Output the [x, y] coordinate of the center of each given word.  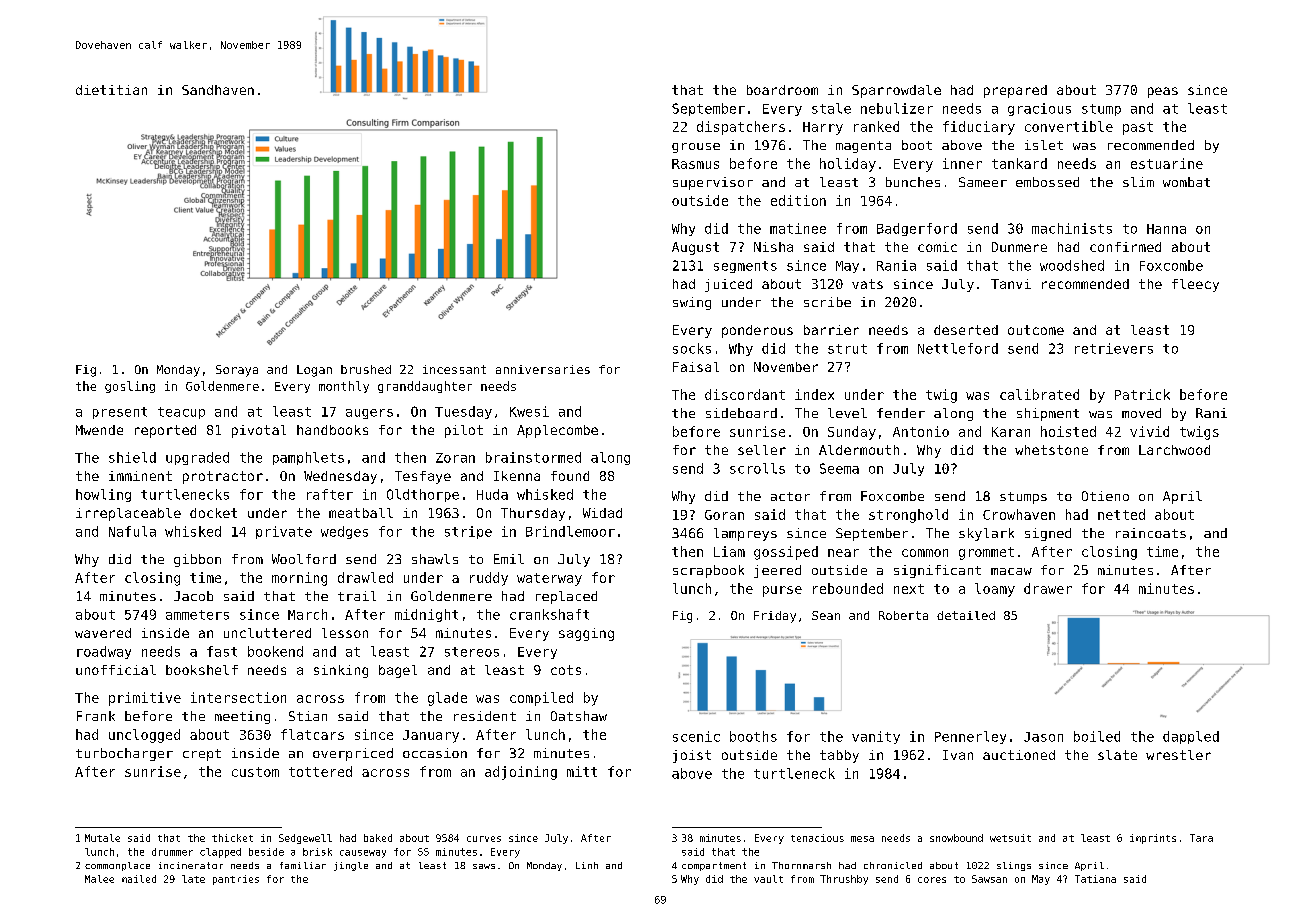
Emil [509, 559]
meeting [242, 717]
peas [1163, 92]
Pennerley [970, 737]
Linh [587, 865]
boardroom [782, 90]
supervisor [713, 183]
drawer [1048, 588]
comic [937, 247]
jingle [351, 866]
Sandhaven [218, 90]
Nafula [132, 531]
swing [692, 303]
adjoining [521, 773]
